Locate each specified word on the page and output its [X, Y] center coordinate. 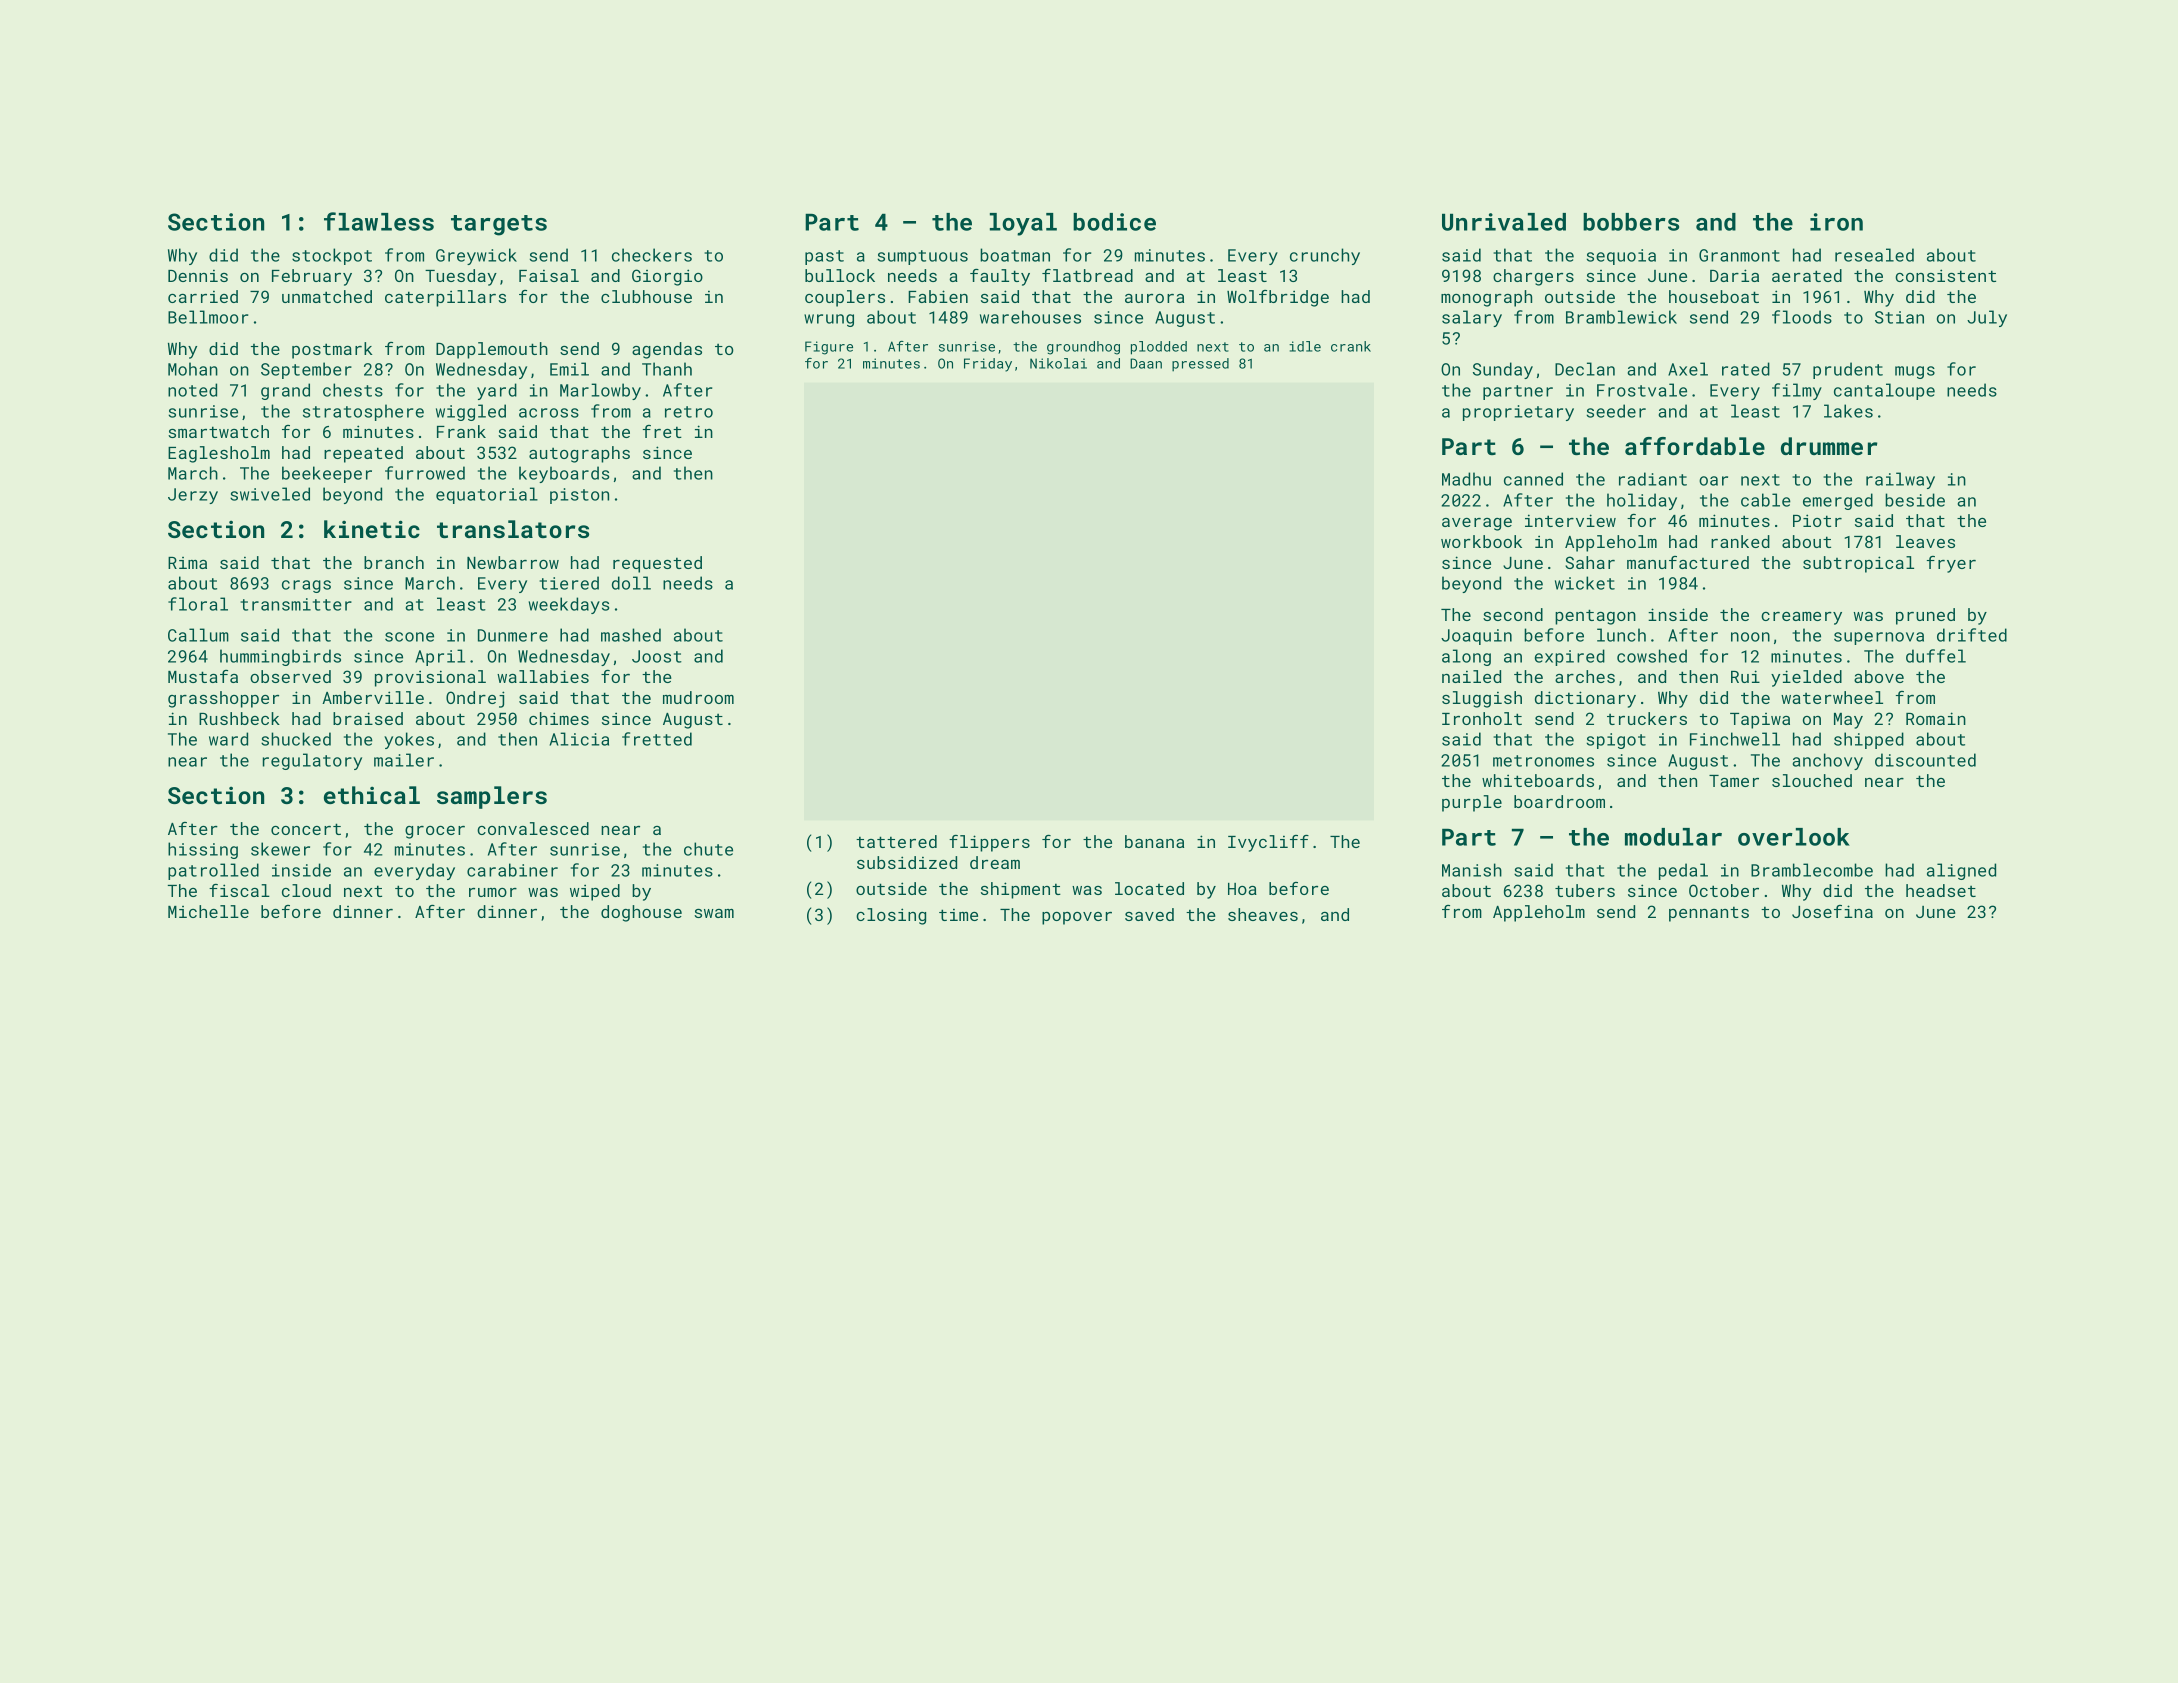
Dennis [198, 276]
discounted [1925, 760]
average [1477, 524]
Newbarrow [513, 562]
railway [1900, 480]
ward [228, 739]
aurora [1154, 298]
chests [353, 390]
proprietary [1518, 413]
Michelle [208, 911]
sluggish [1482, 699]
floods [1802, 317]
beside [1915, 500]
